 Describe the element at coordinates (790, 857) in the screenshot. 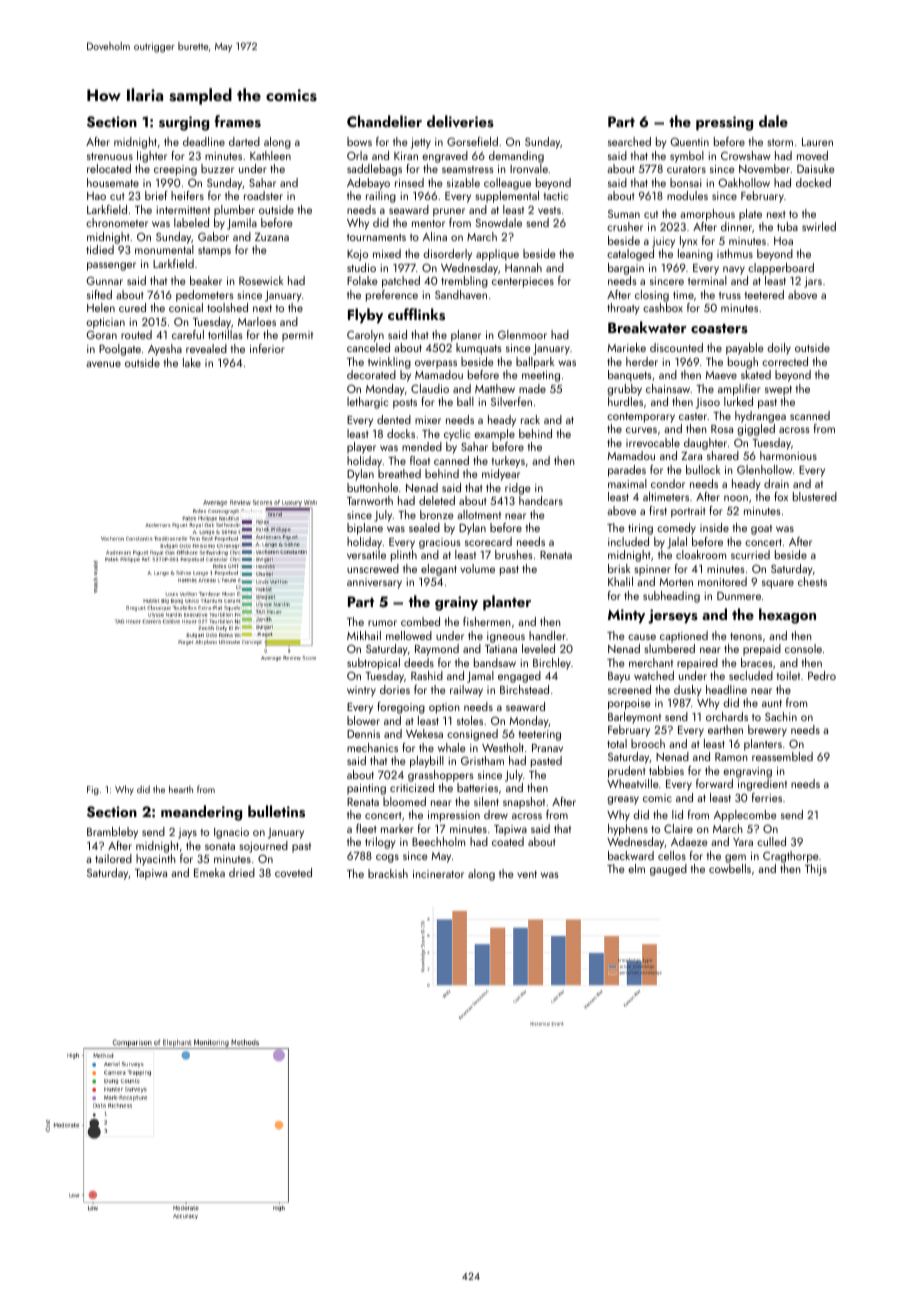

I see `Cragthorpe` at that location.
